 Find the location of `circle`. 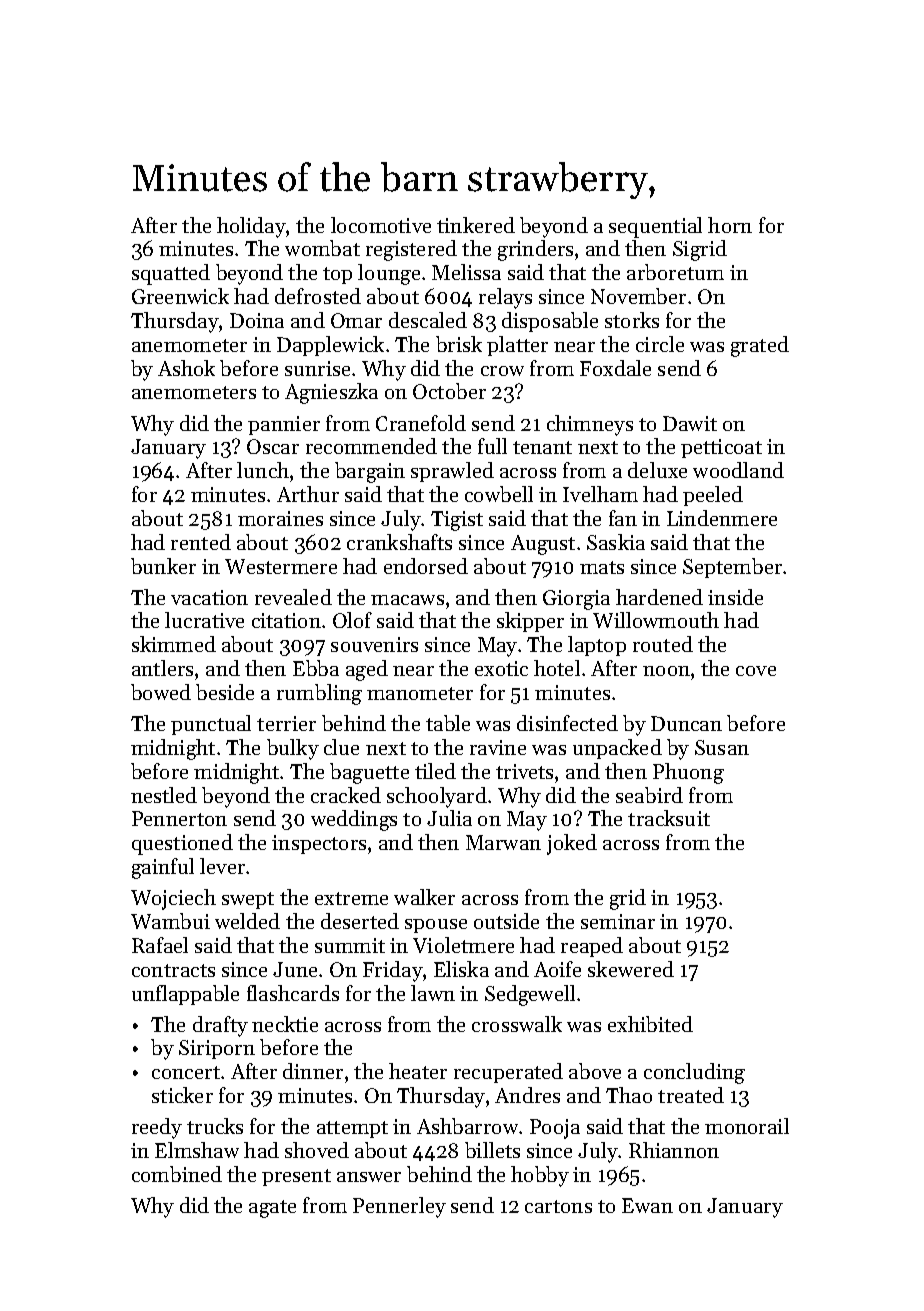

circle is located at coordinates (660, 344).
